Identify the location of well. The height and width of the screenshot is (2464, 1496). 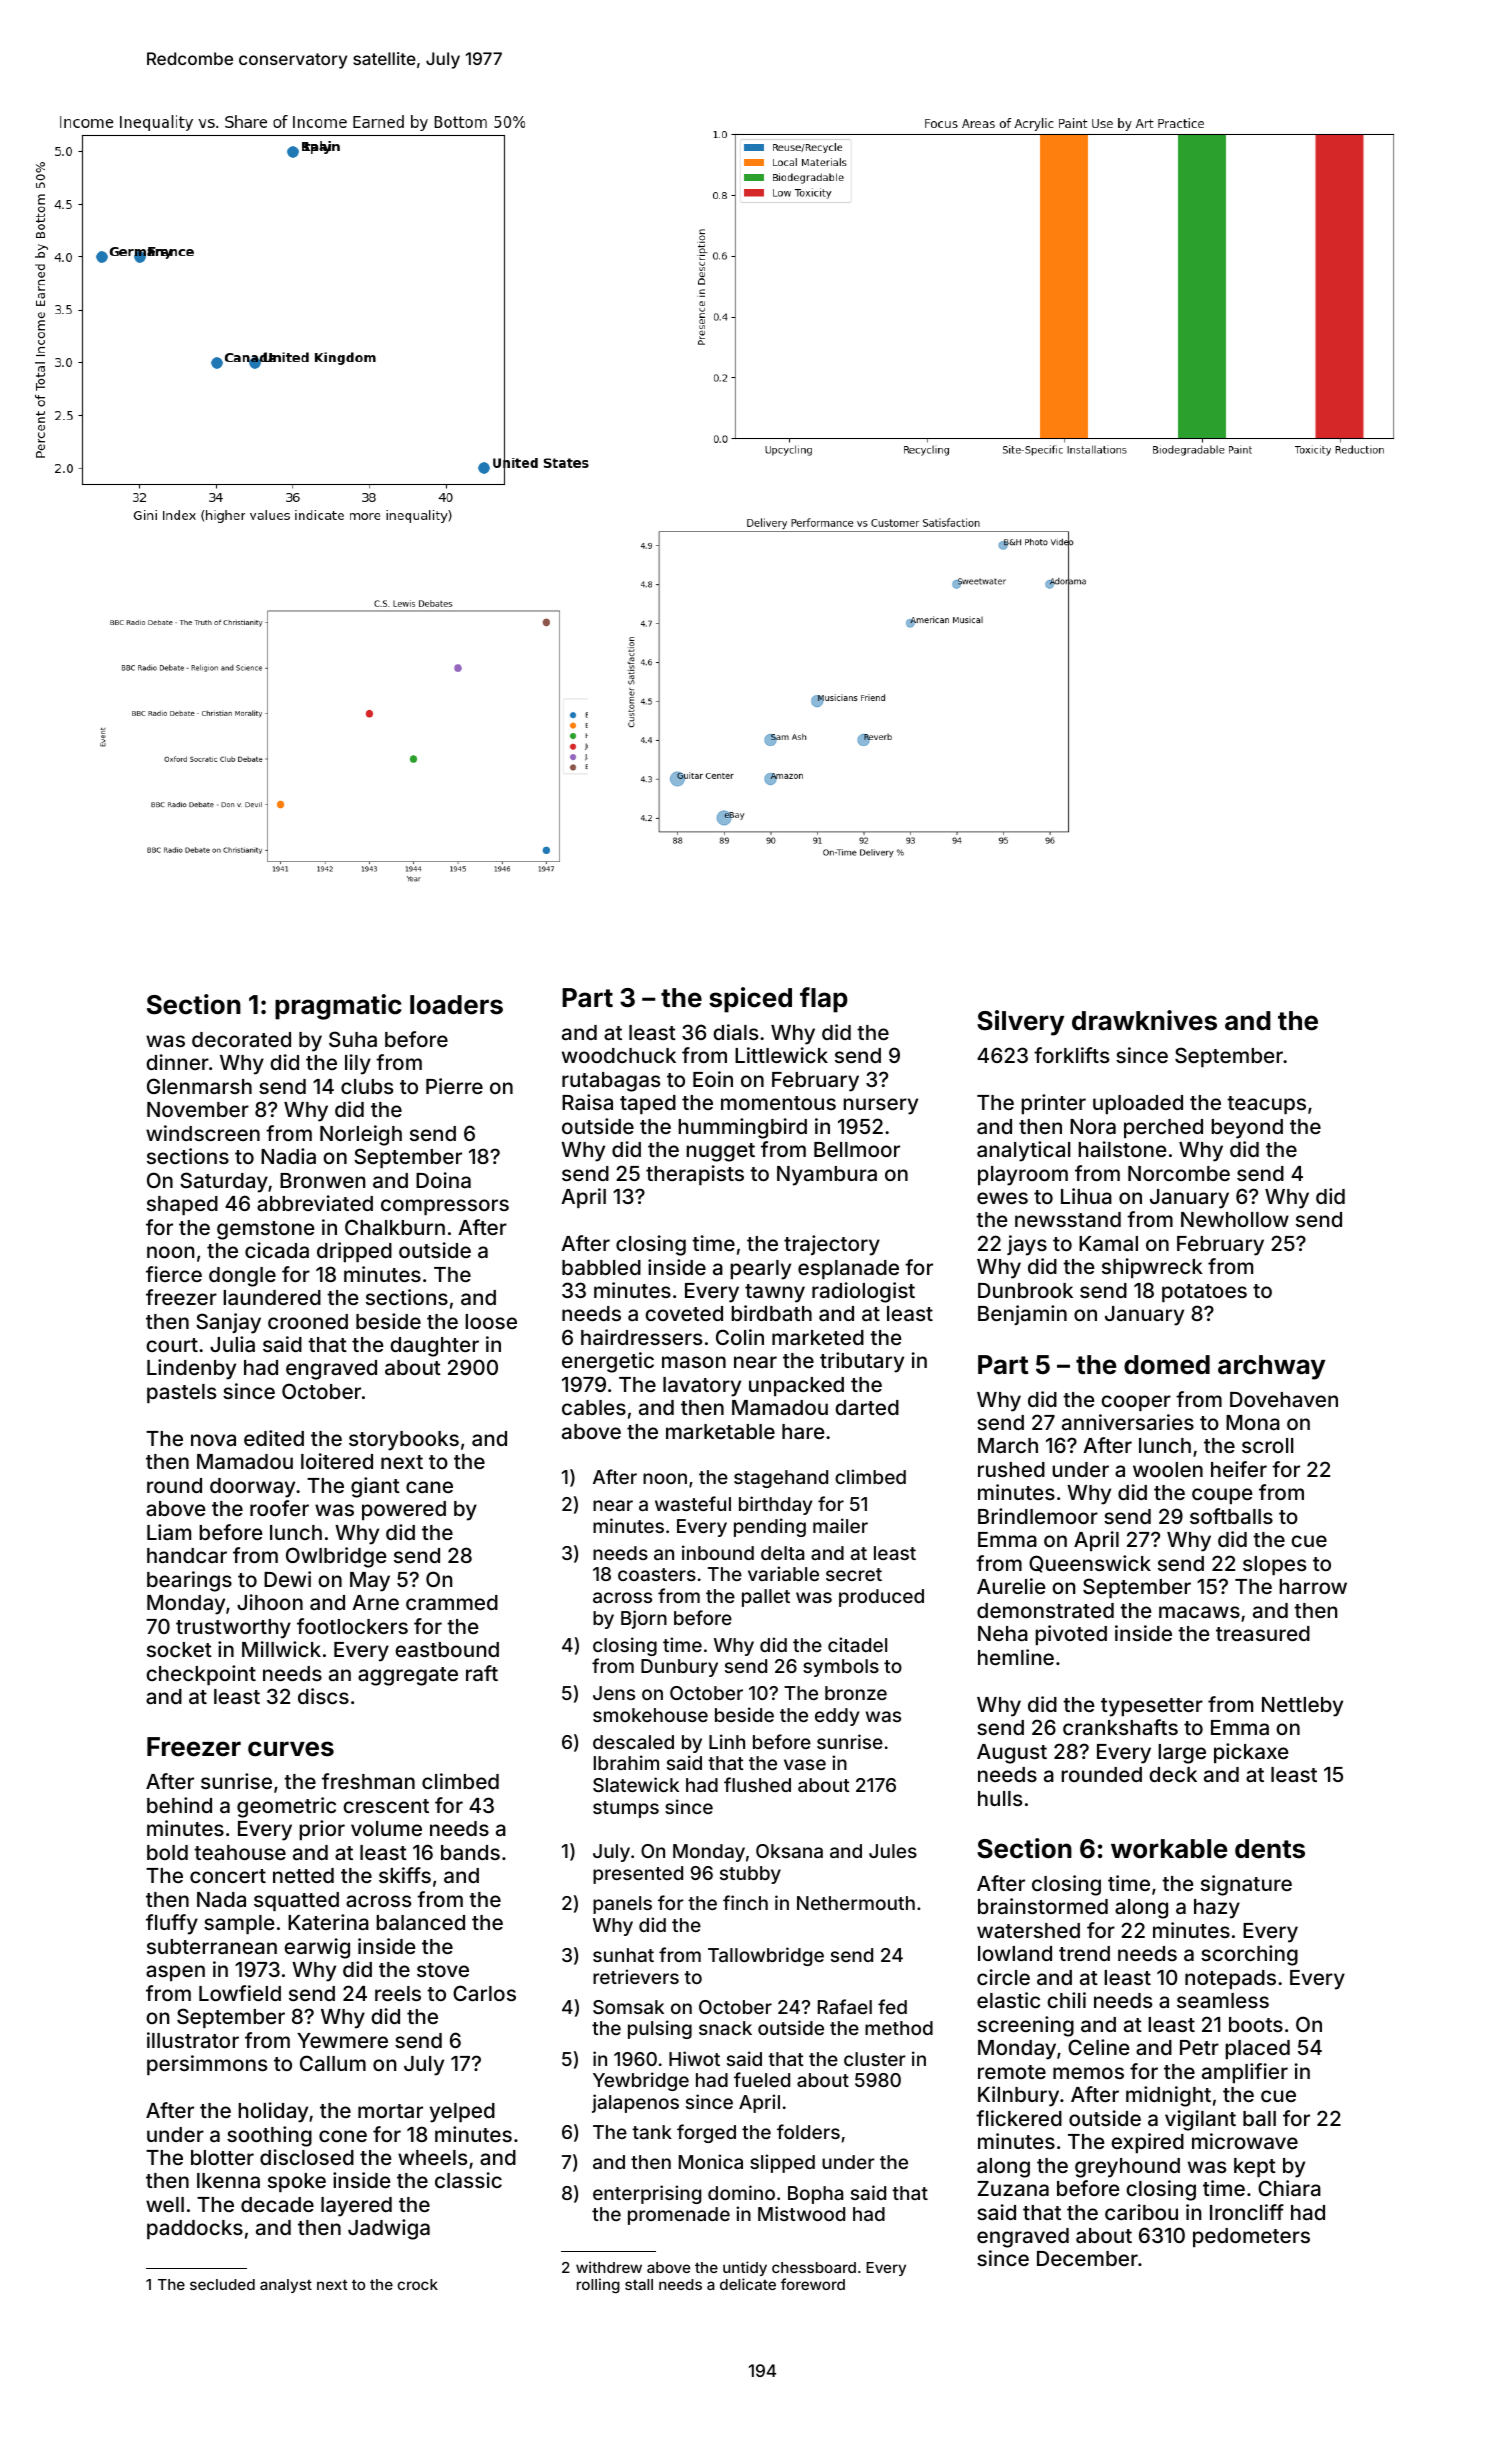
(165, 2204).
